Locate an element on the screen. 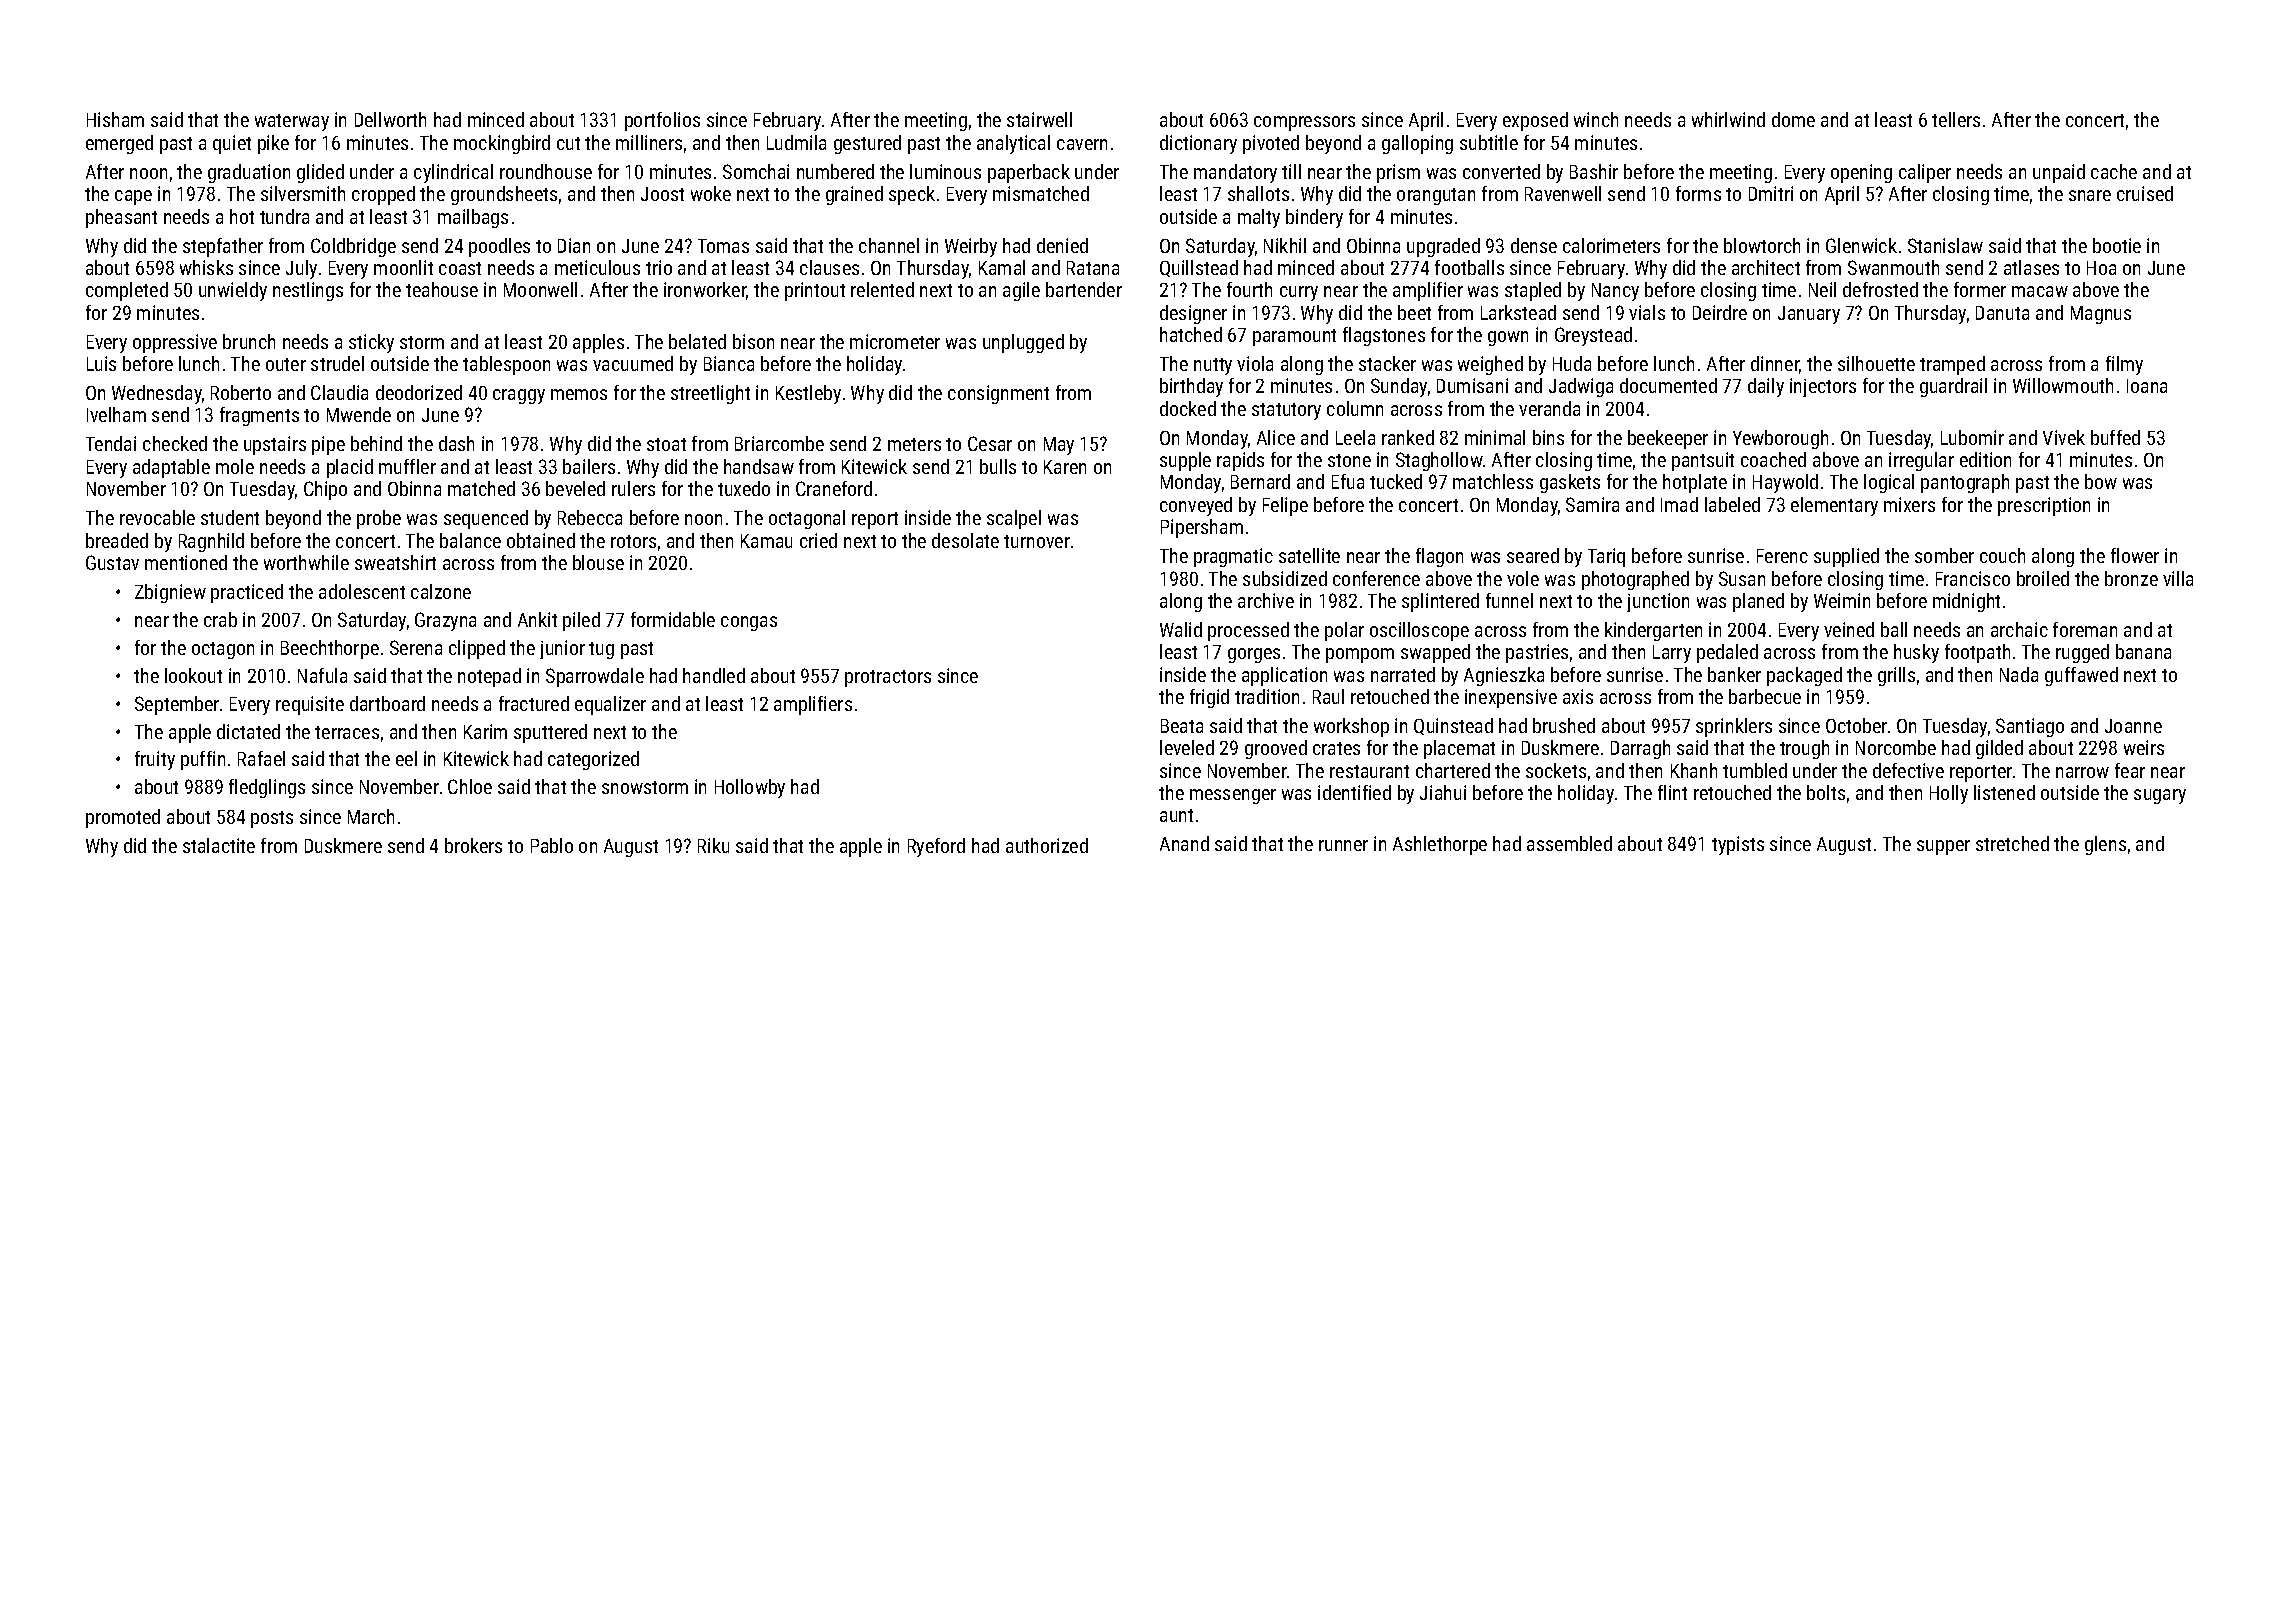 This screenshot has width=2282, height=1614. unplugged is located at coordinates (1023, 343).
